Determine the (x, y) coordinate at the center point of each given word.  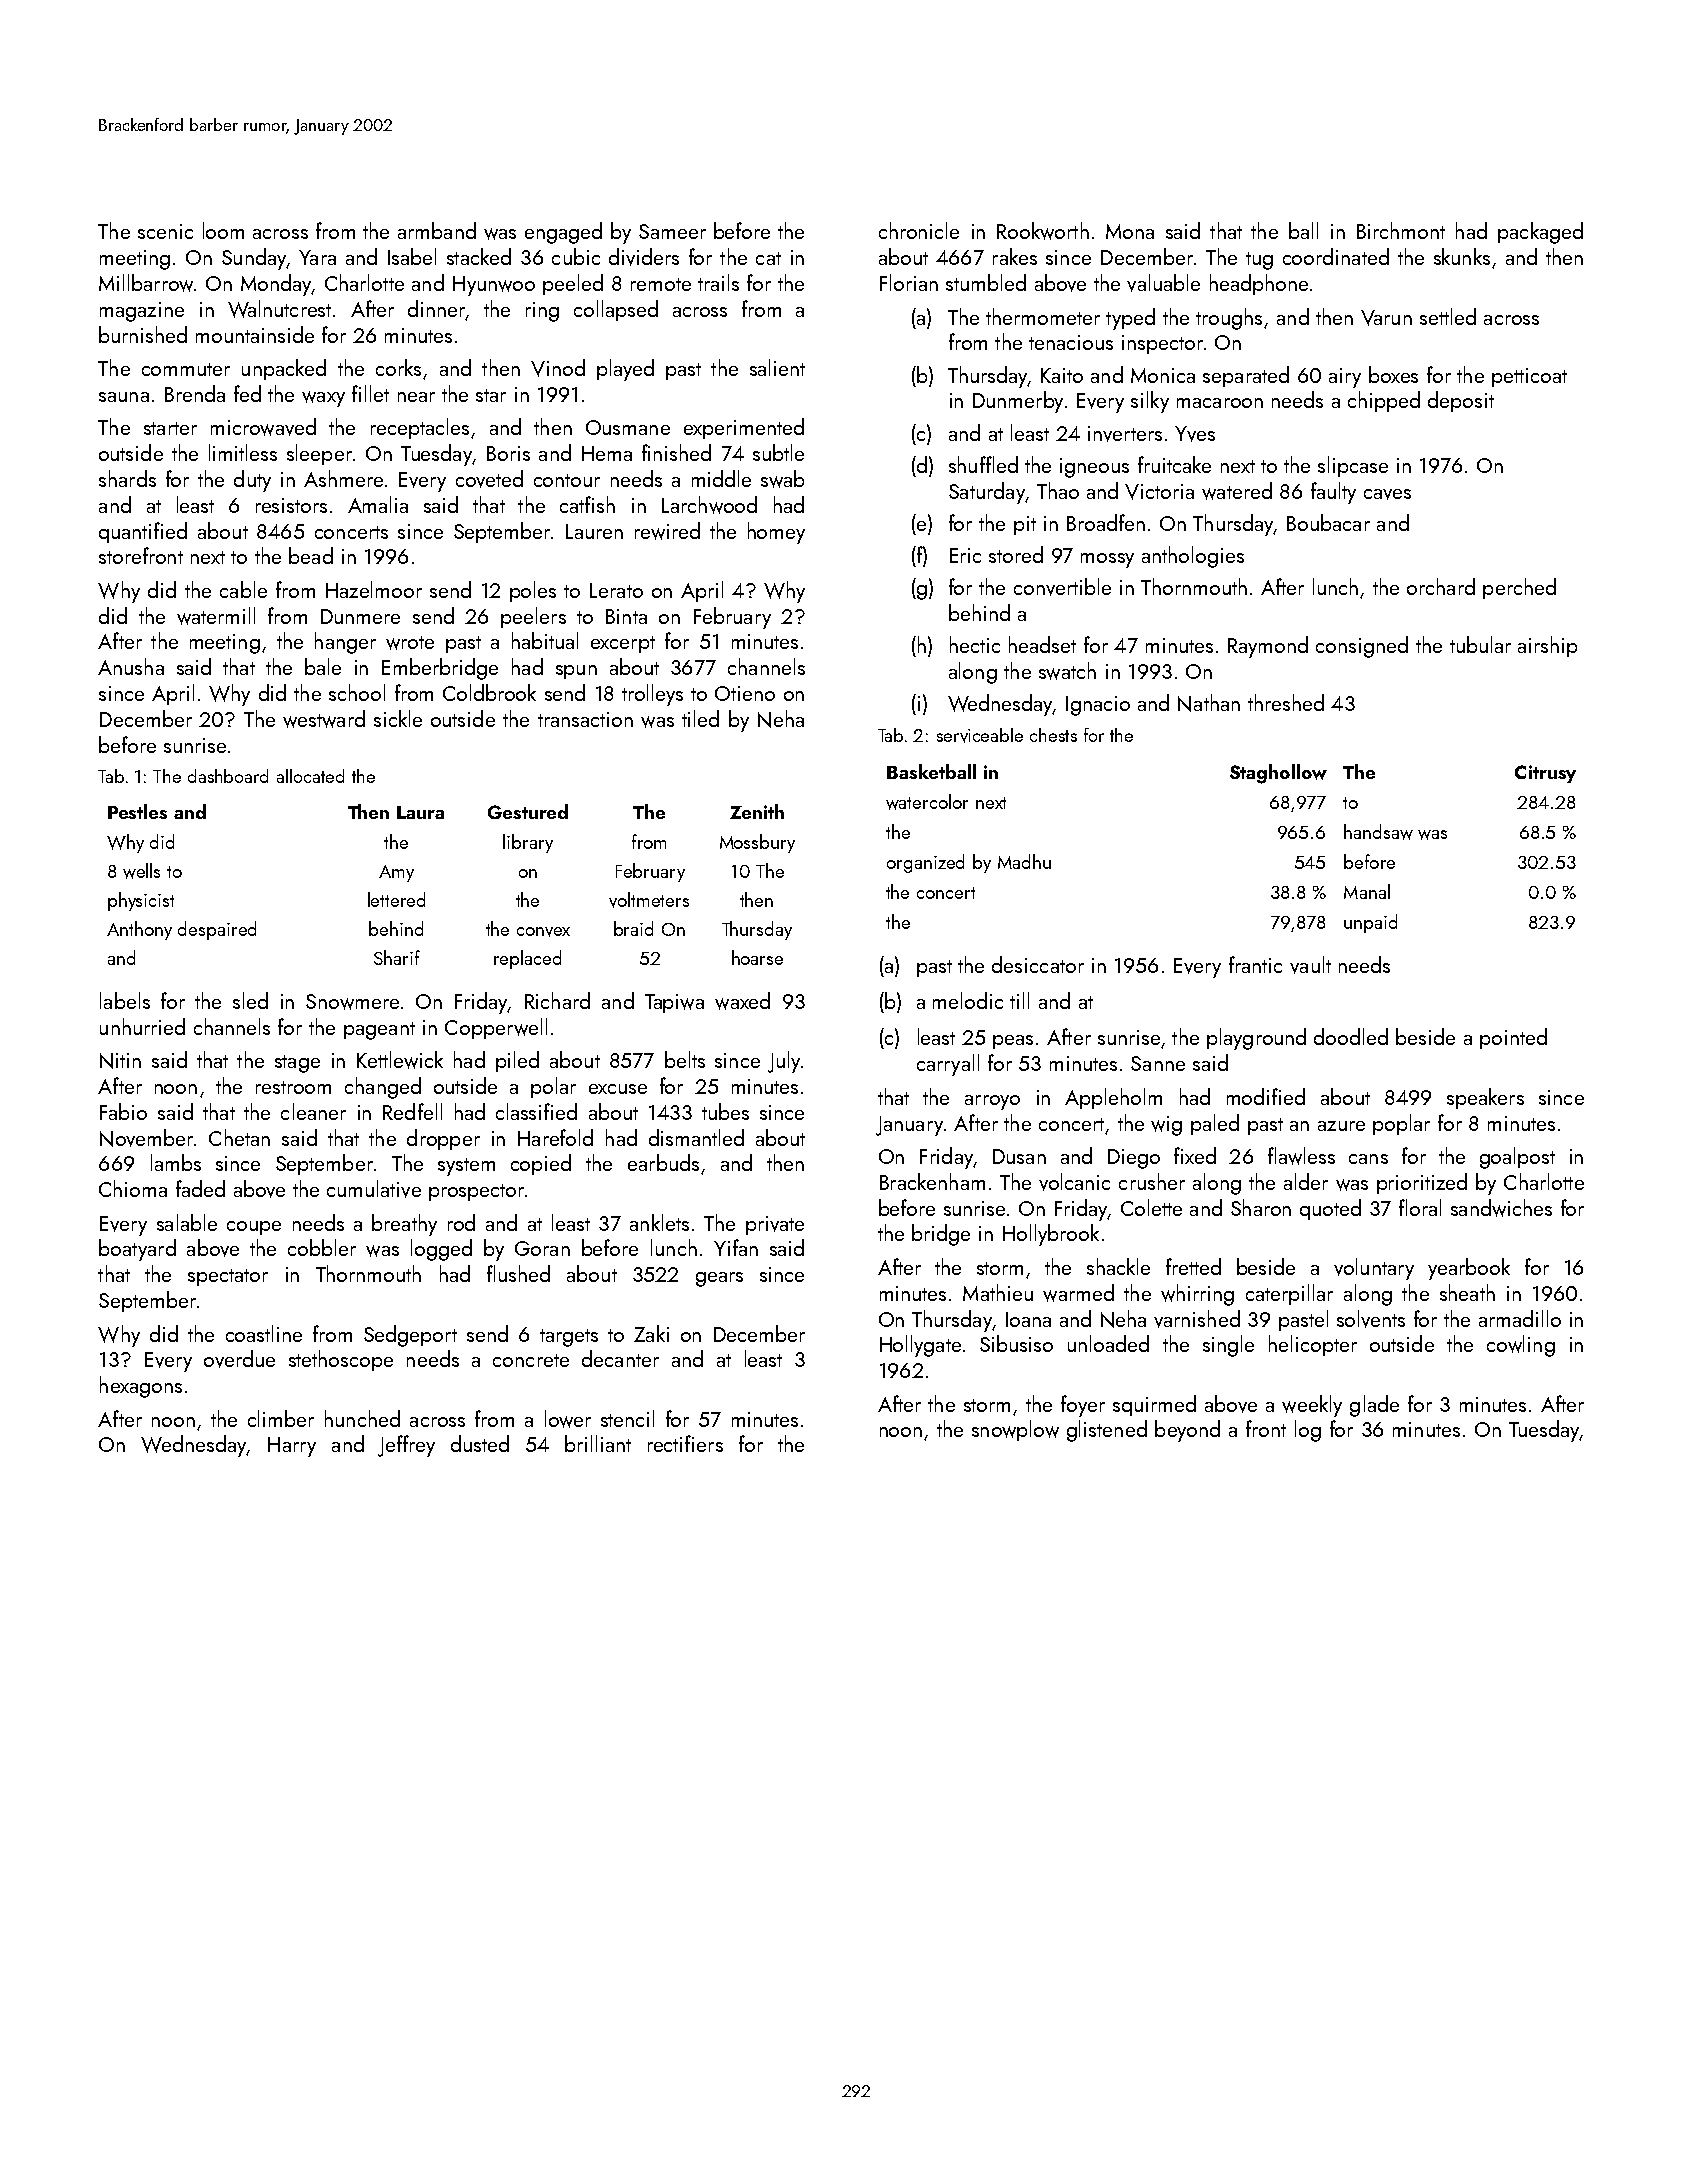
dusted (480, 1443)
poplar (1401, 1124)
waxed (742, 1001)
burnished (143, 334)
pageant (379, 1031)
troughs (1229, 319)
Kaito (1062, 375)
